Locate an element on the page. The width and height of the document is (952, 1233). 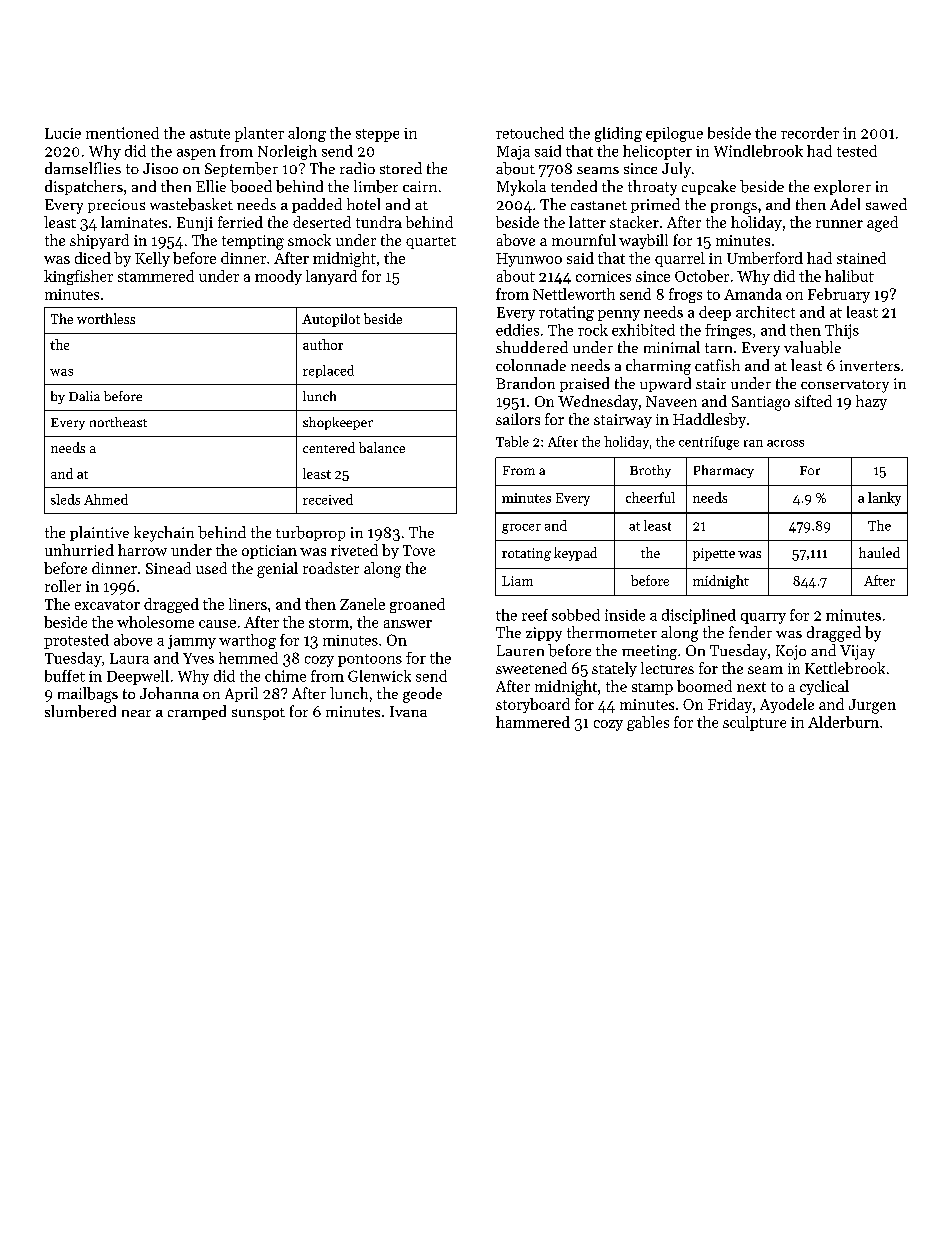
Hyunwoo is located at coordinates (529, 260).
